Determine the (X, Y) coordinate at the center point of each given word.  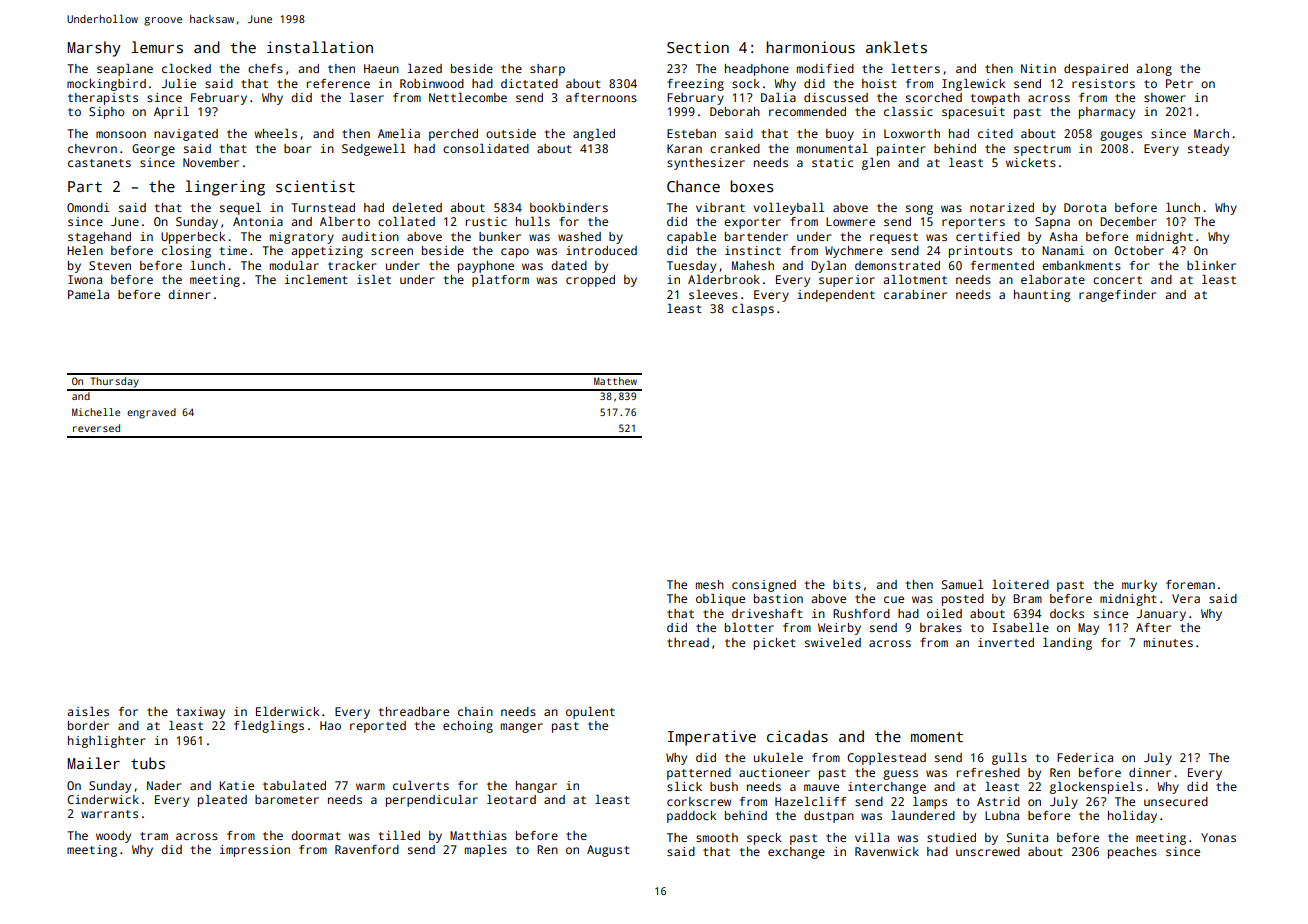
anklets (896, 47)
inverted (1006, 642)
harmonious (810, 47)
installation (320, 47)
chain (475, 711)
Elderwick (287, 711)
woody (113, 837)
